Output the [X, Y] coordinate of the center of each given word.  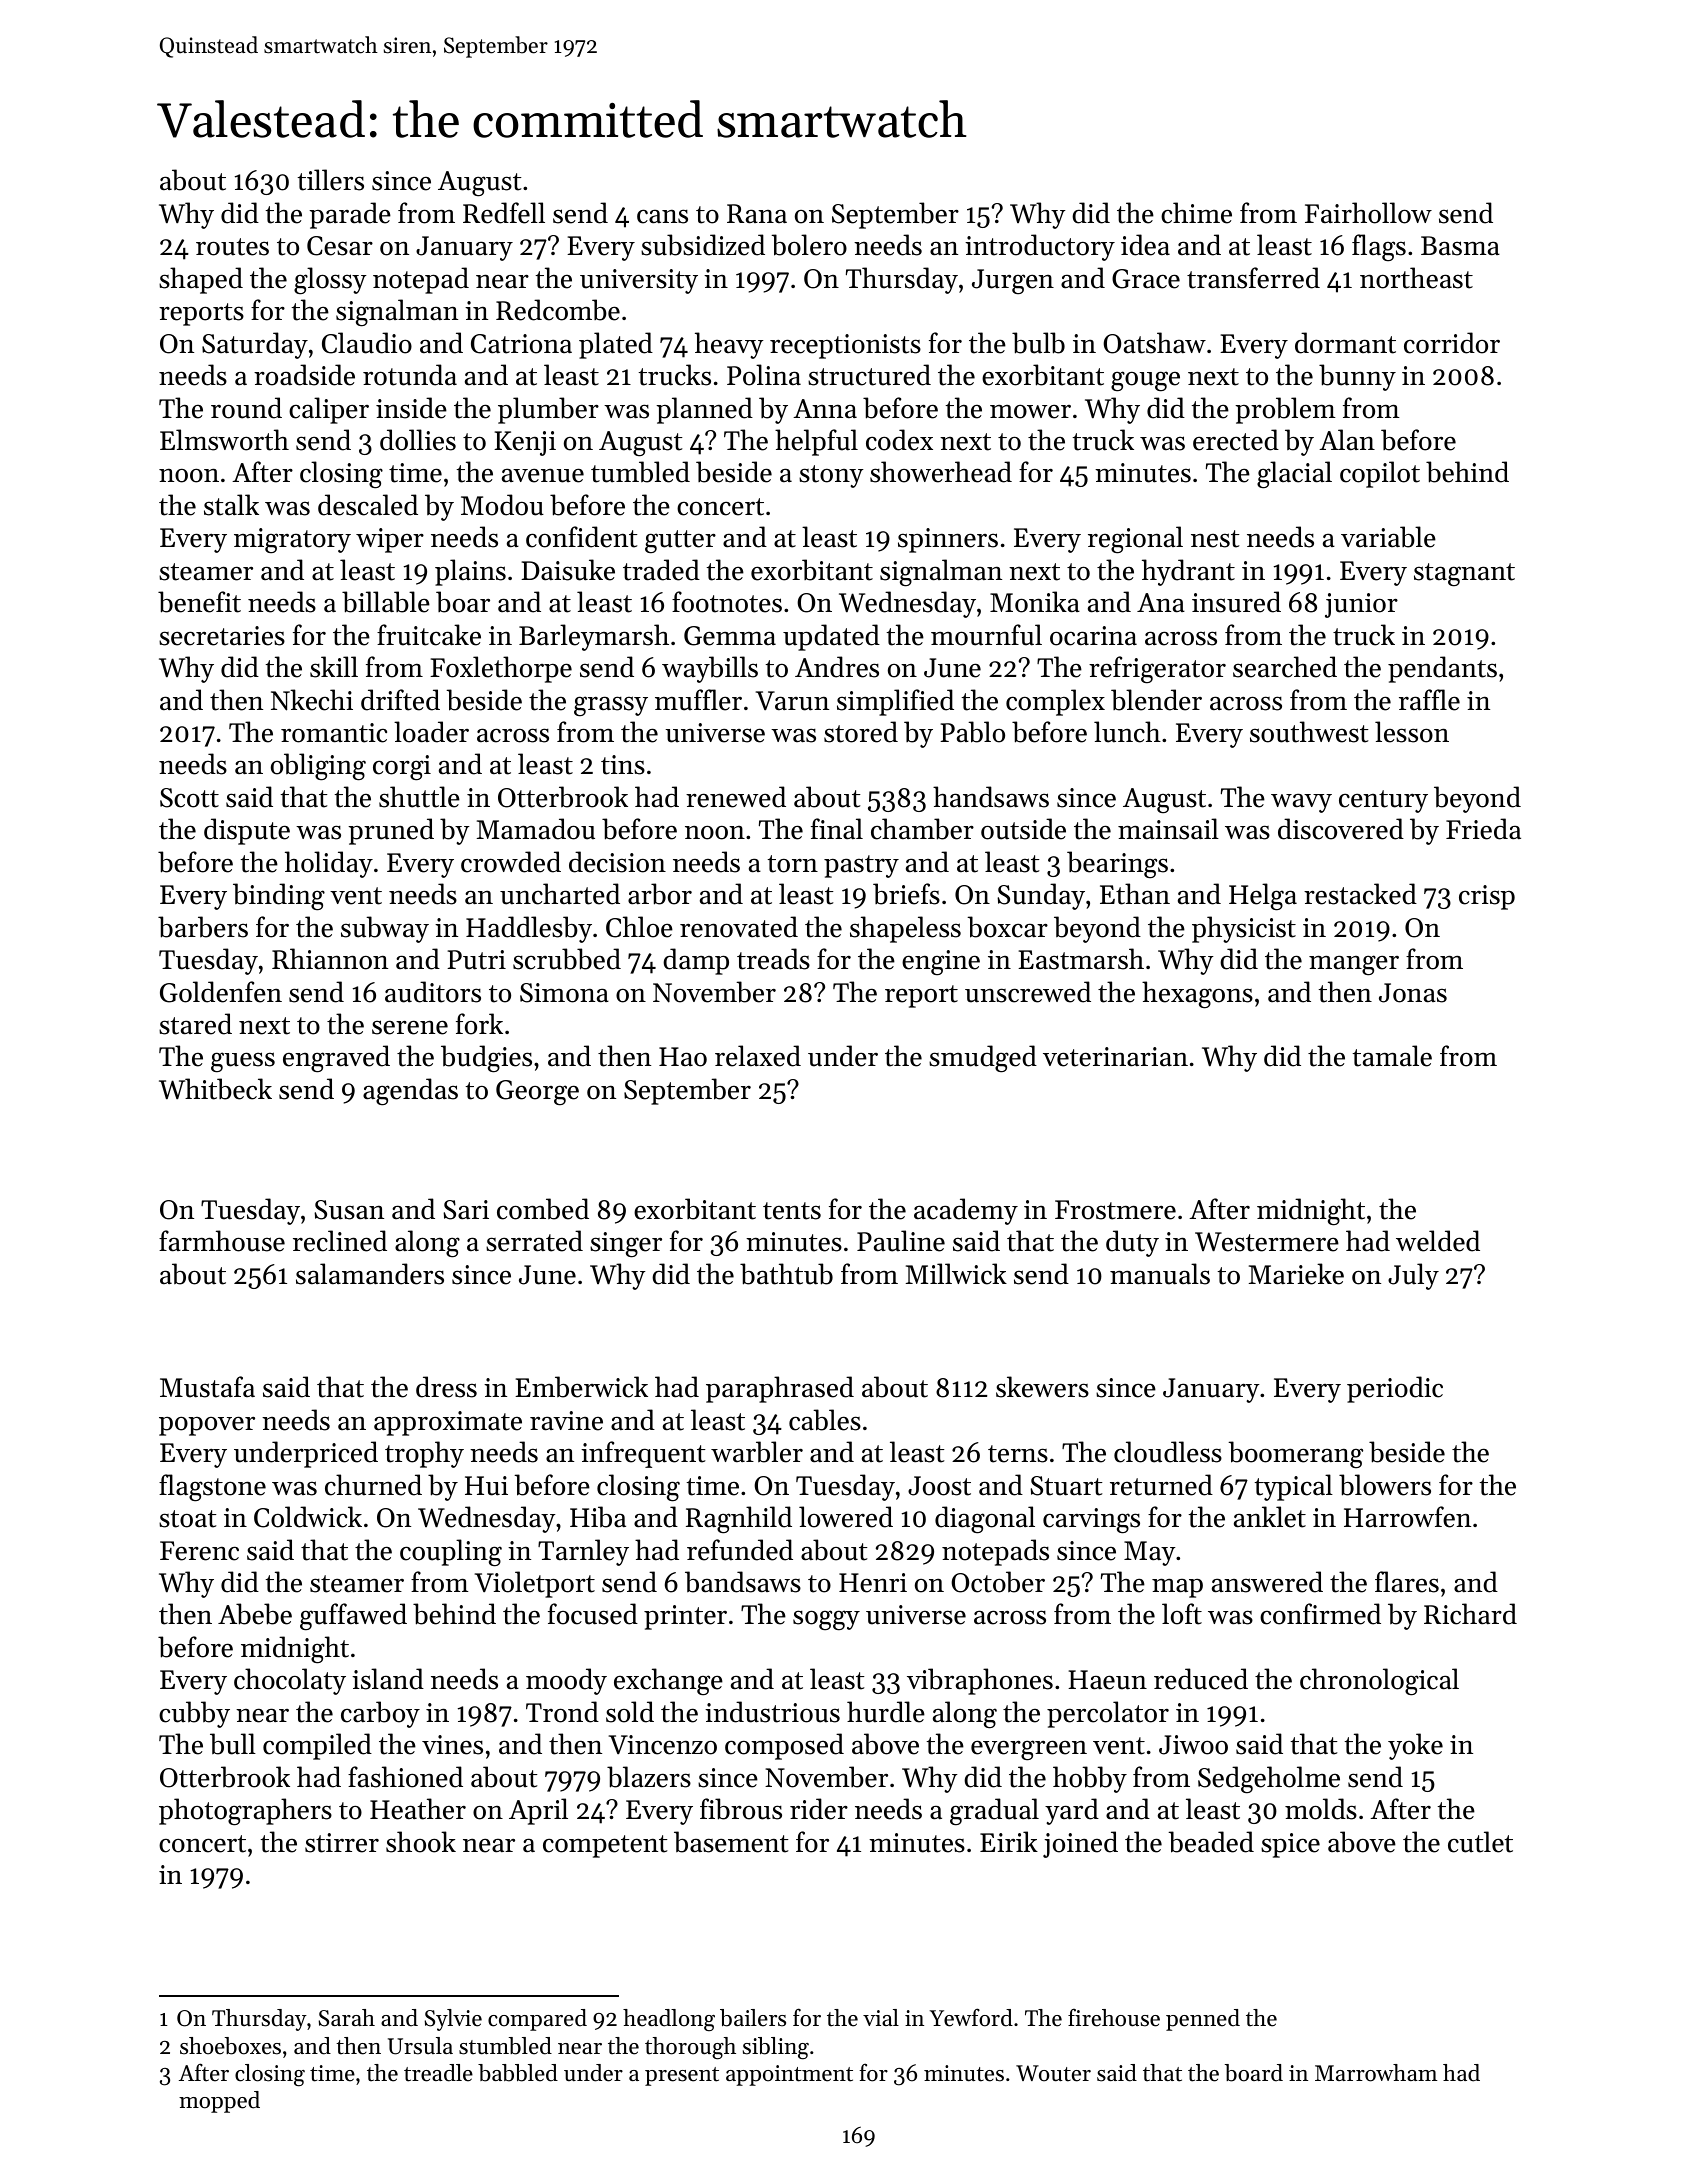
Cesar [340, 246]
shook [421, 1842]
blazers [649, 1777]
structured [869, 375]
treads [773, 959]
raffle [1429, 700]
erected [1236, 440]
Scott [189, 798]
